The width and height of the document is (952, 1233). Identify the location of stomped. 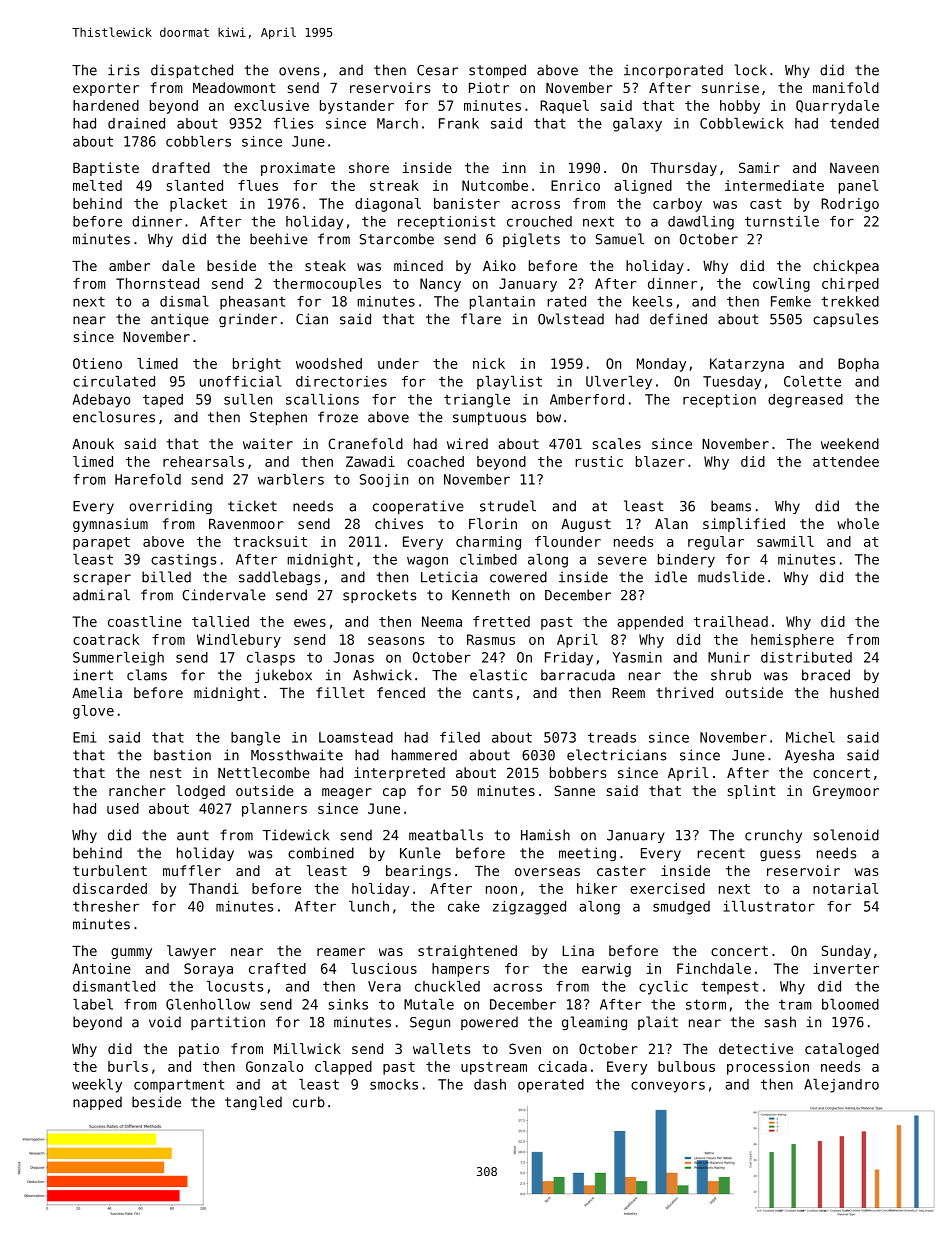
(497, 71).
